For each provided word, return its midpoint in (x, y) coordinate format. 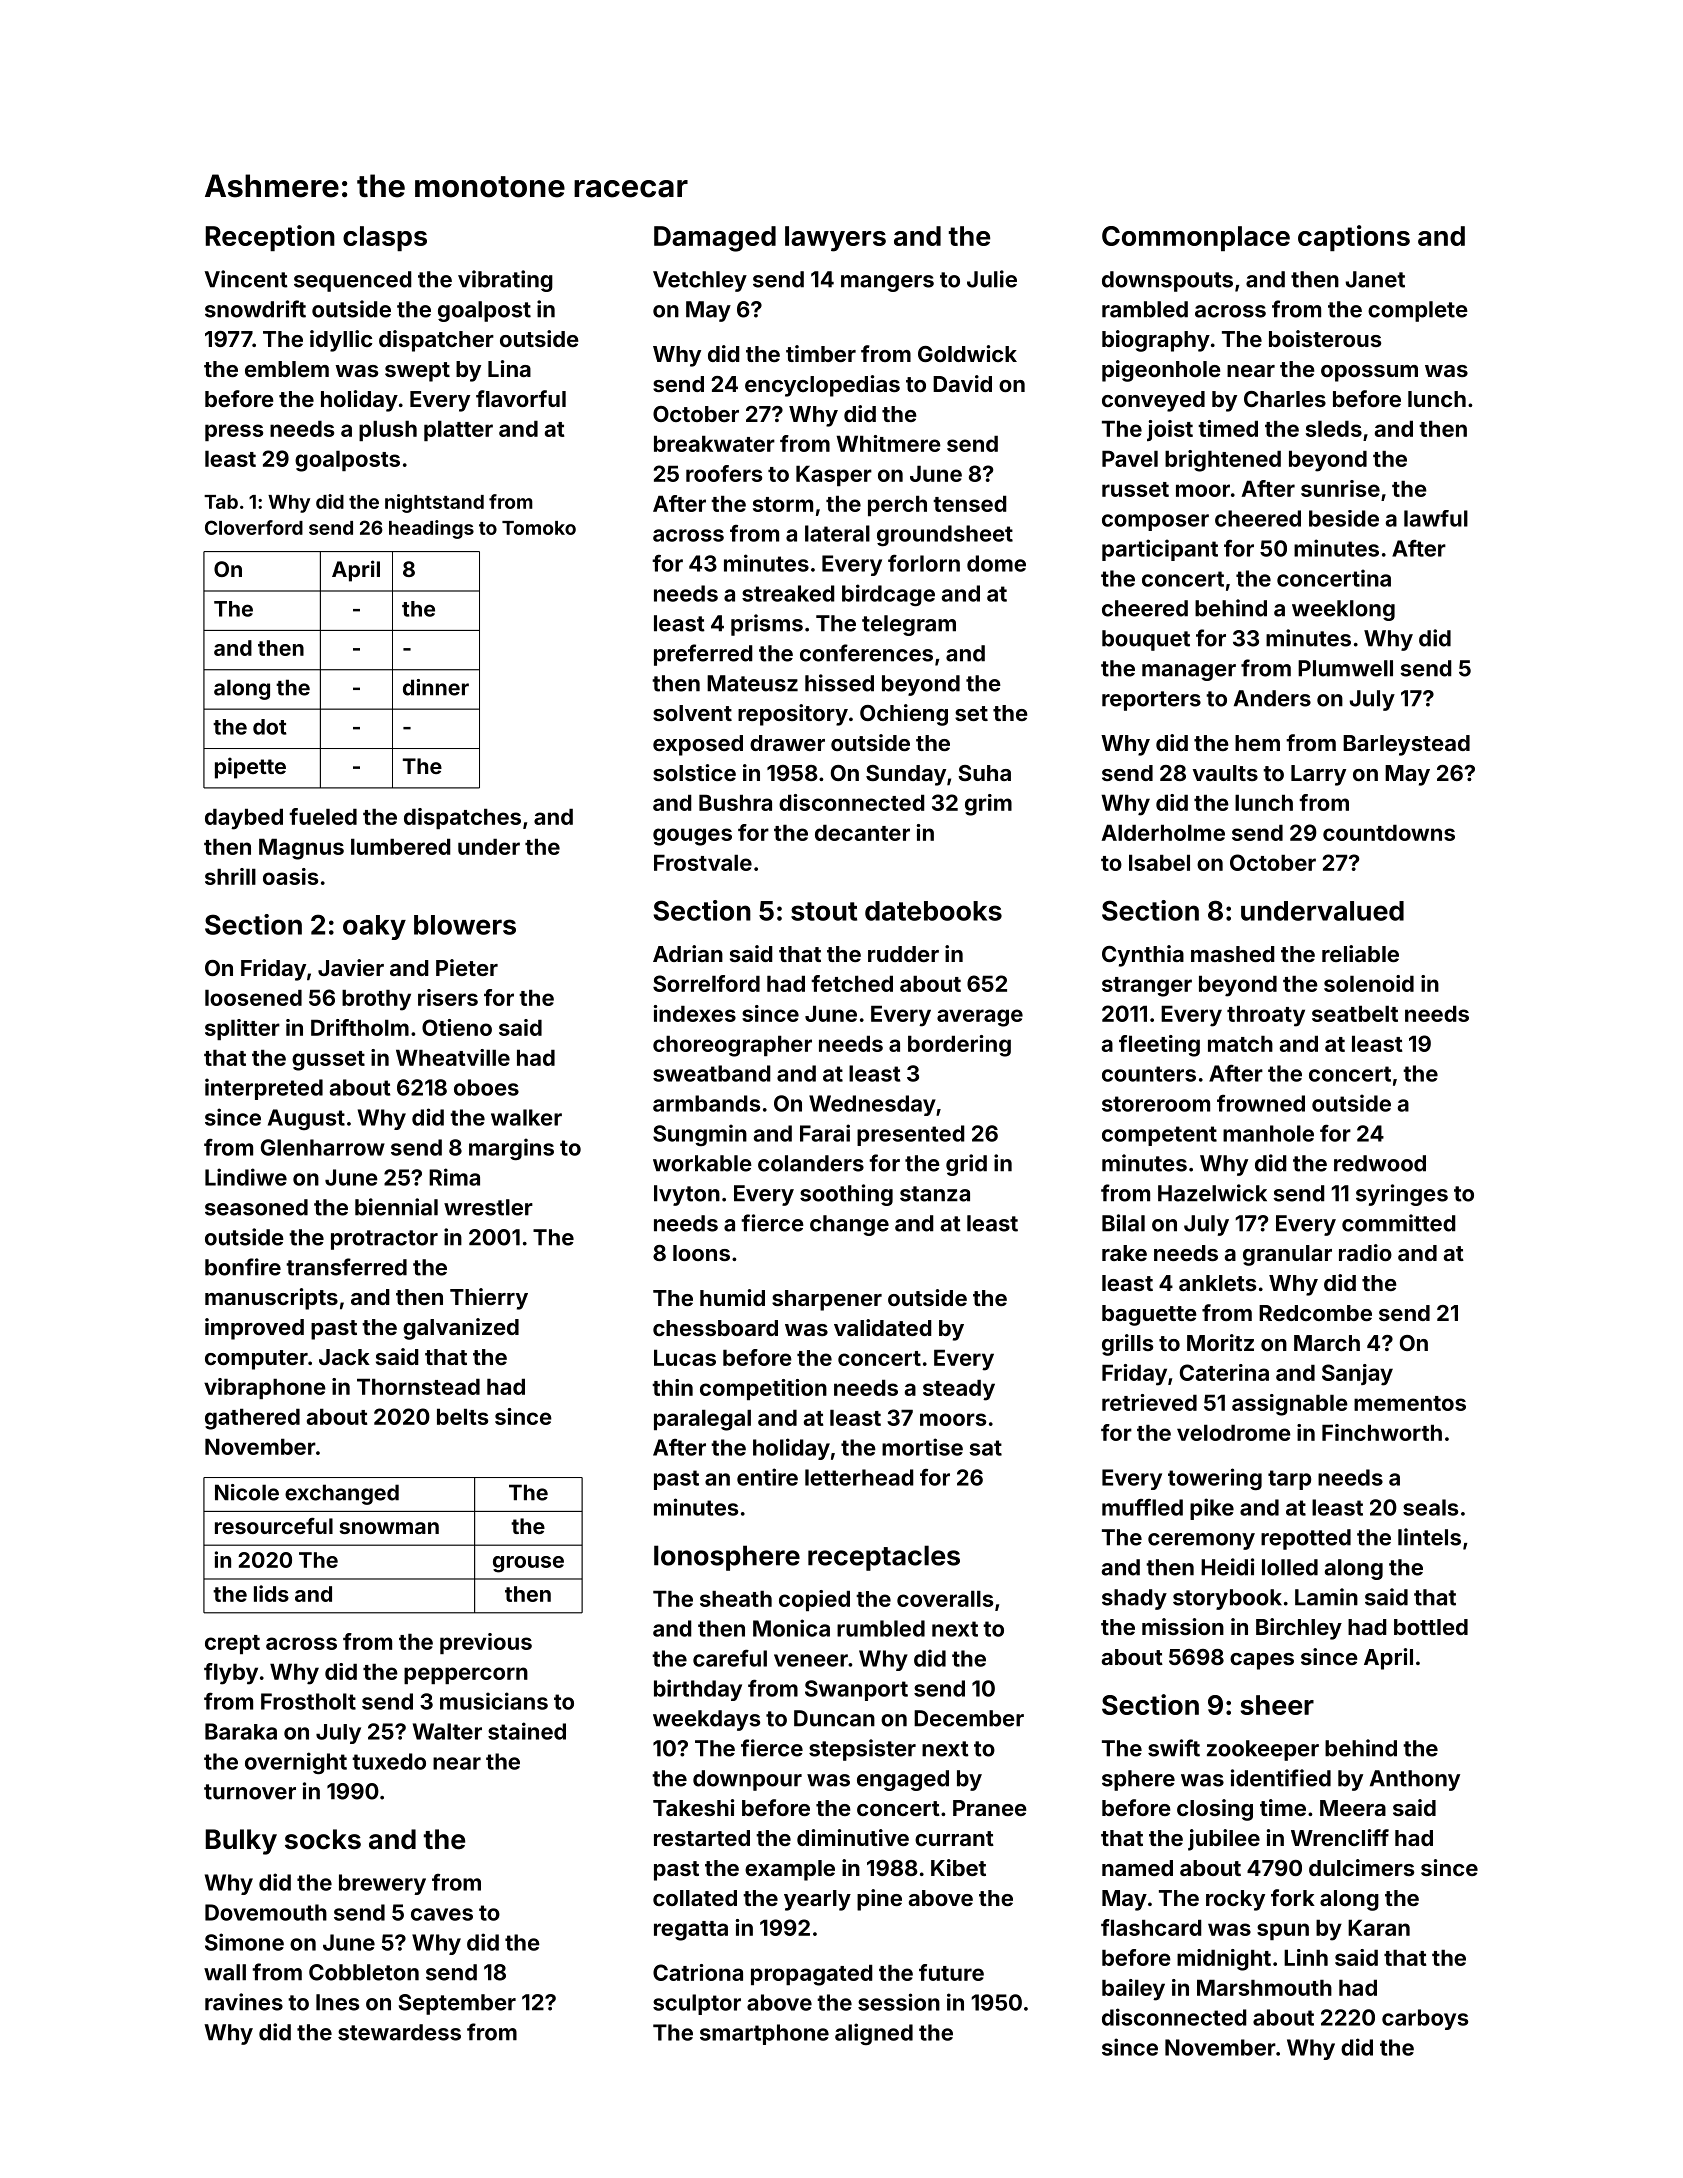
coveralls (945, 1598)
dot (270, 727)
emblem (287, 369)
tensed (970, 503)
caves (442, 1914)
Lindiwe (246, 1177)
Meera (1353, 1808)
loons (701, 1253)
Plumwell (1345, 668)
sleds (1334, 428)
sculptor (697, 2004)
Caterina (1224, 1372)
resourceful (274, 1525)
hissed (839, 683)
